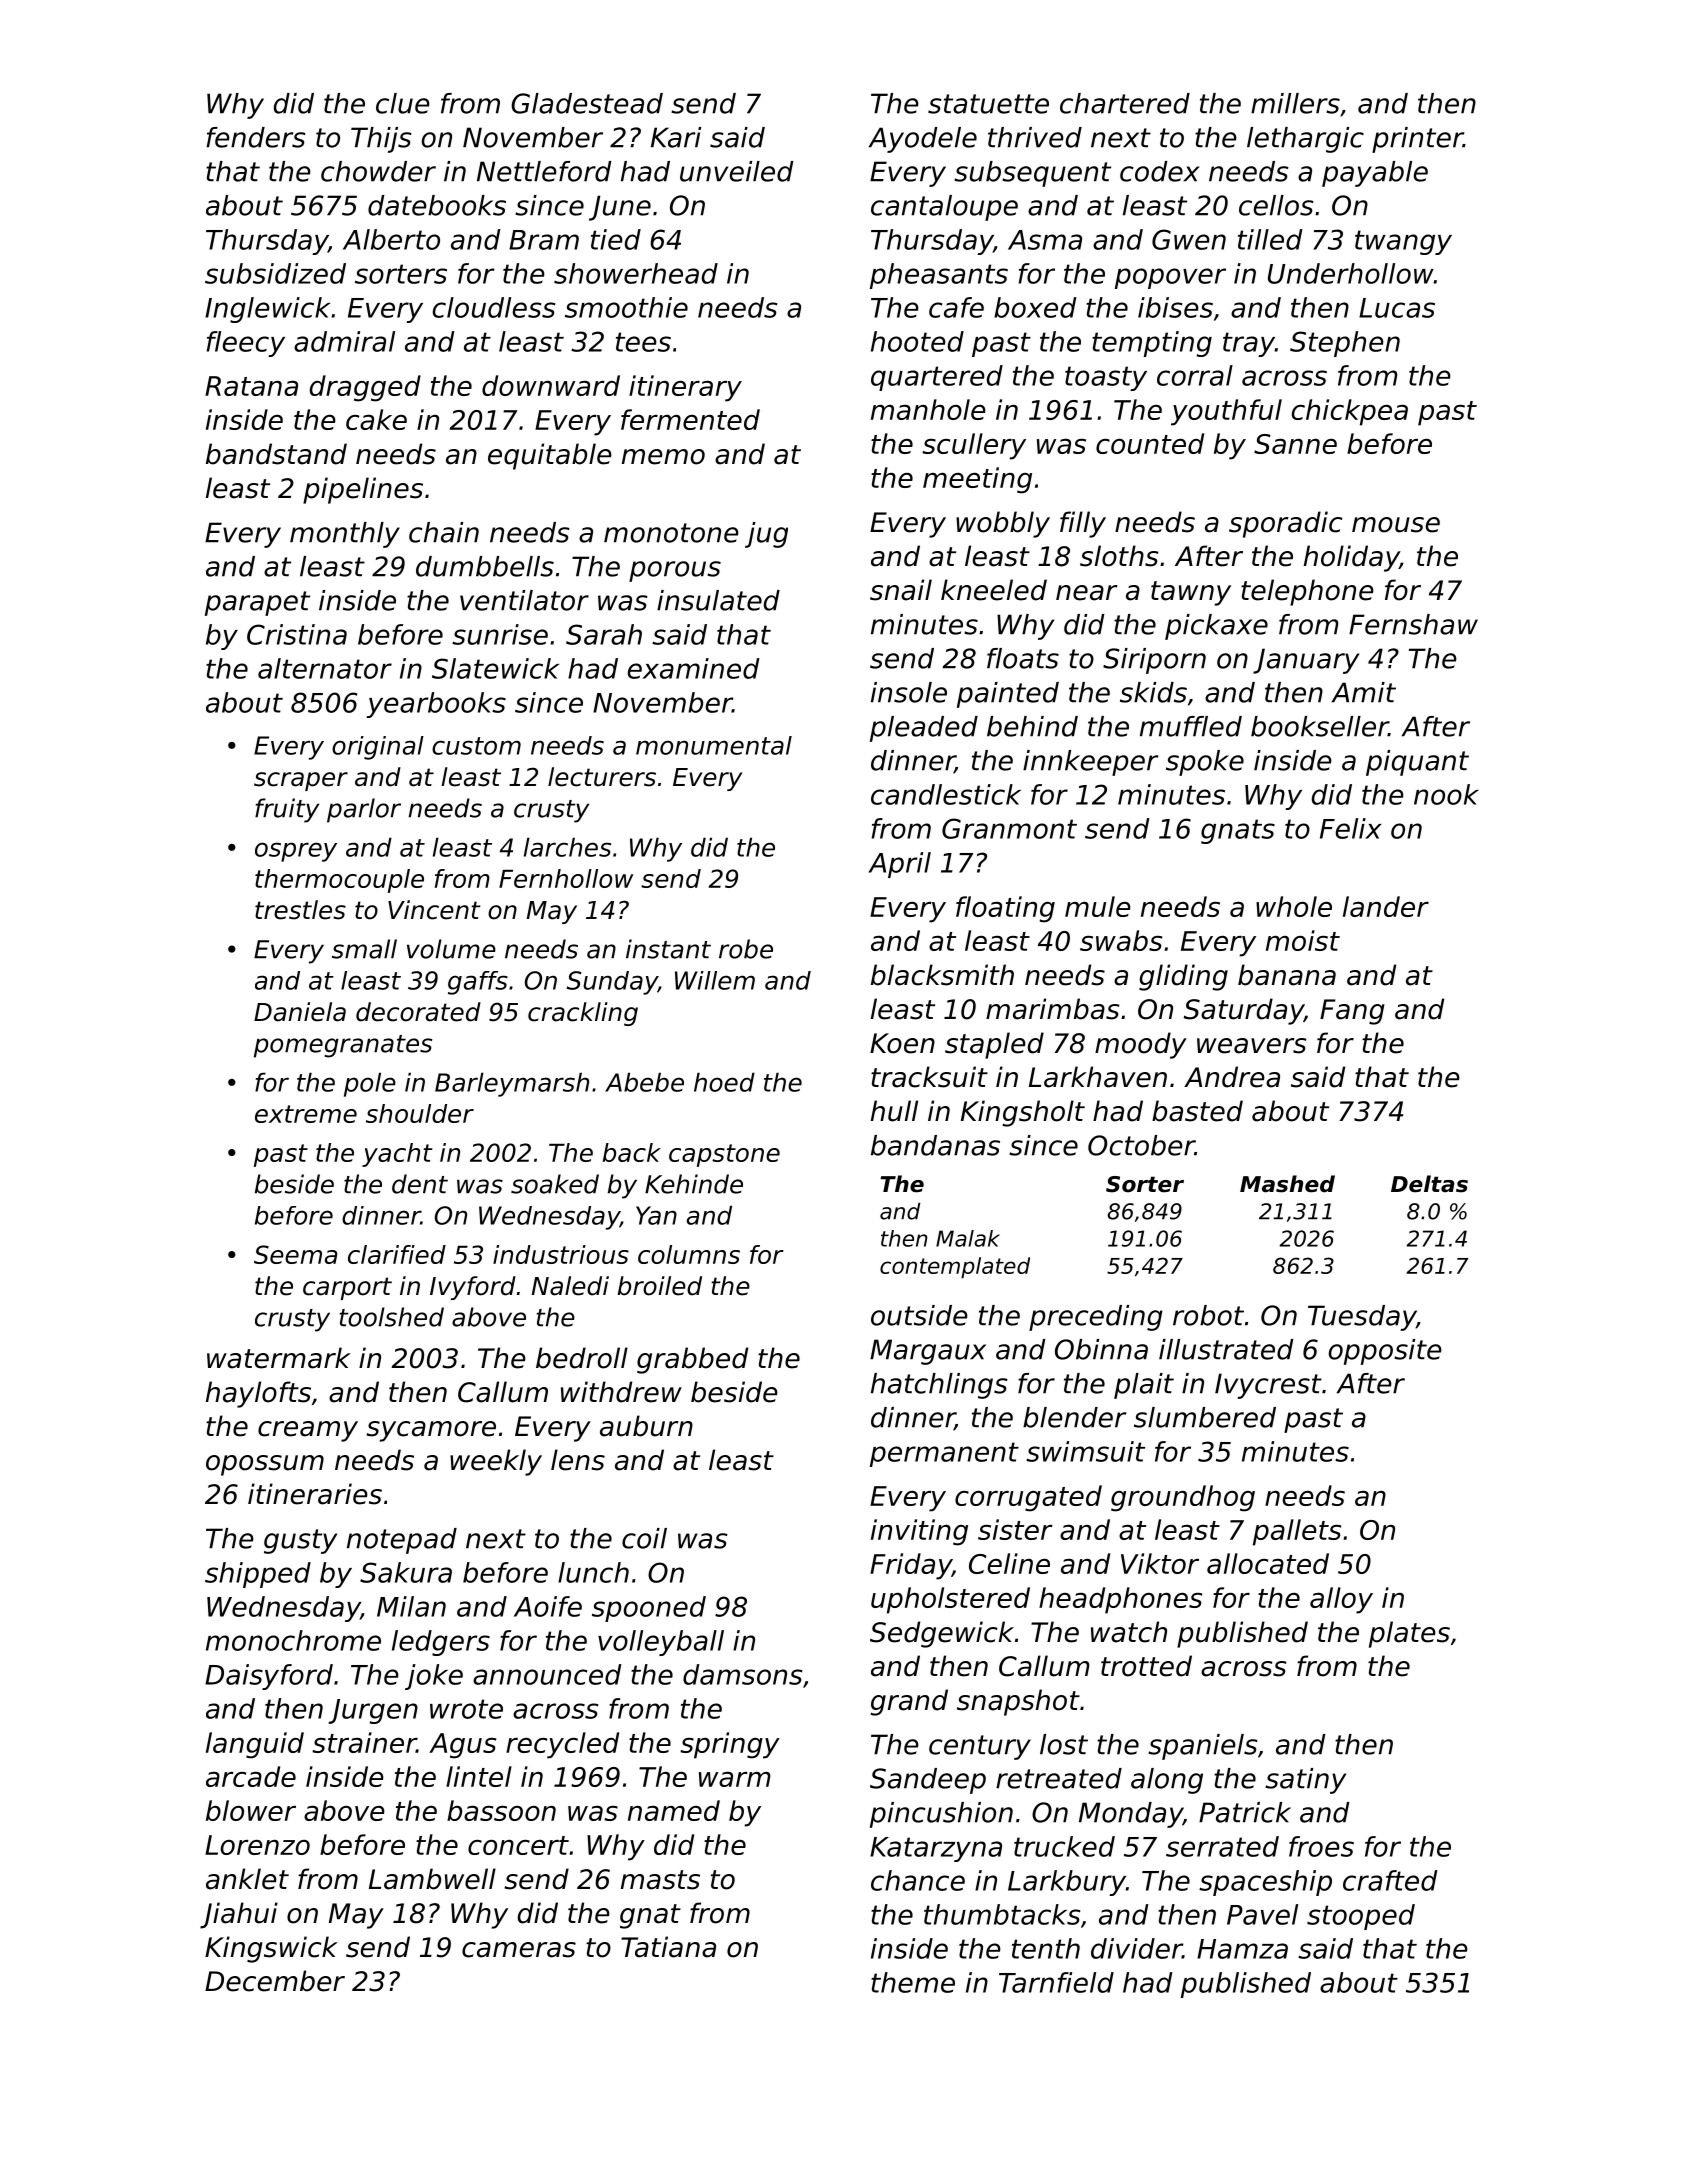 Image resolution: width=1683 pixels, height=2178 pixels. What do you see at coordinates (913, 1982) in the image?
I see `theme` at bounding box center [913, 1982].
